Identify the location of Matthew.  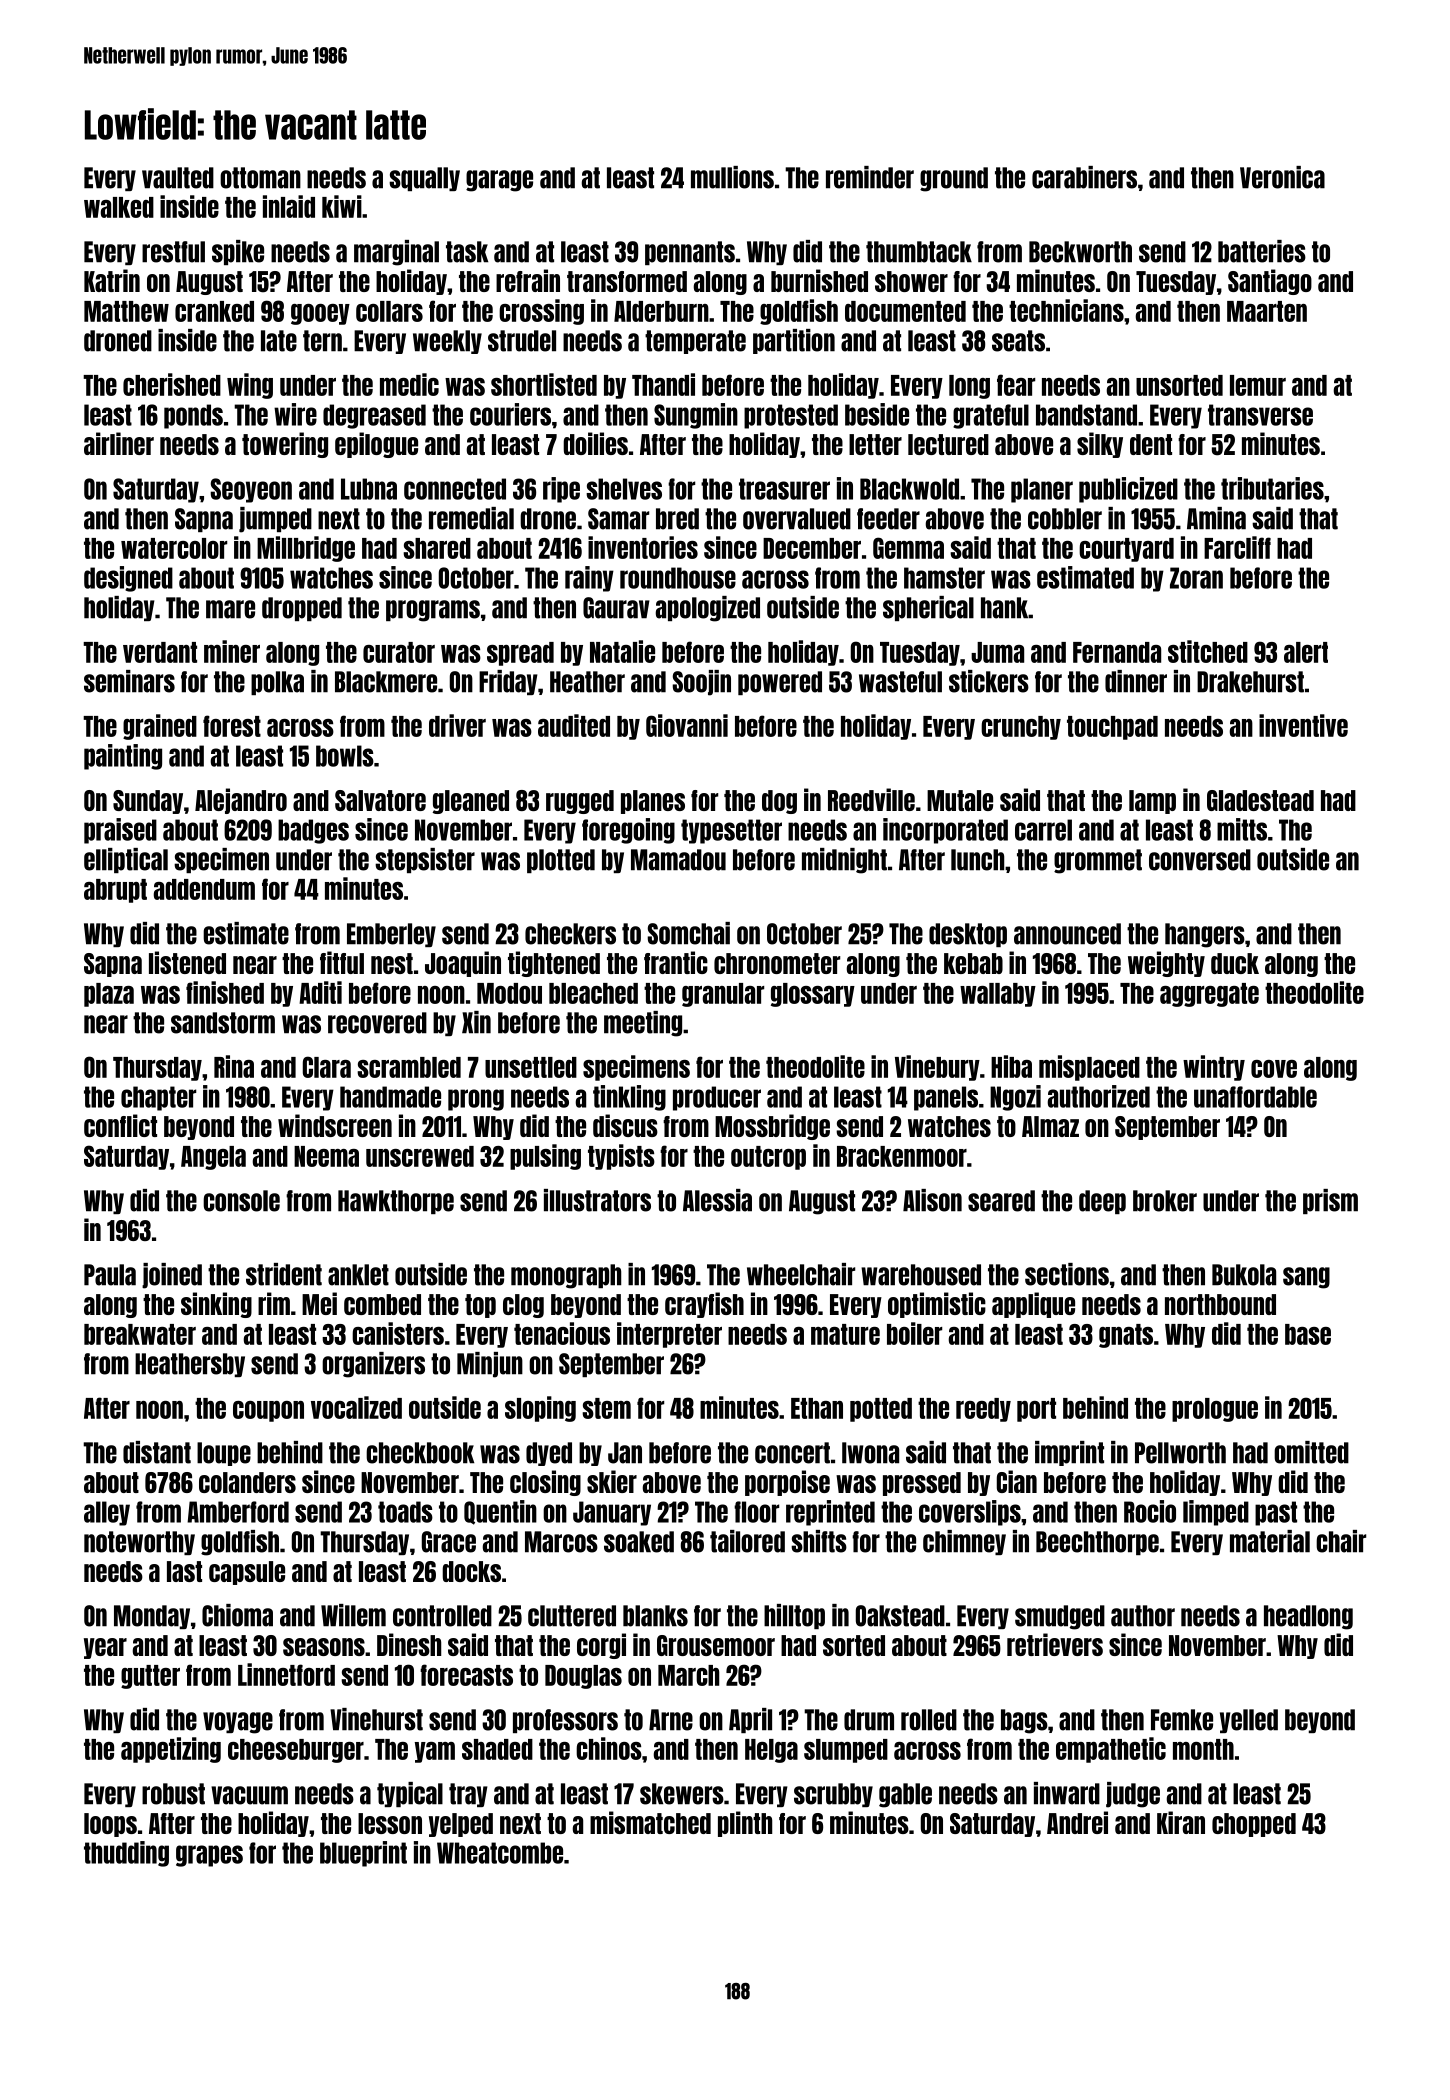
(126, 311).
